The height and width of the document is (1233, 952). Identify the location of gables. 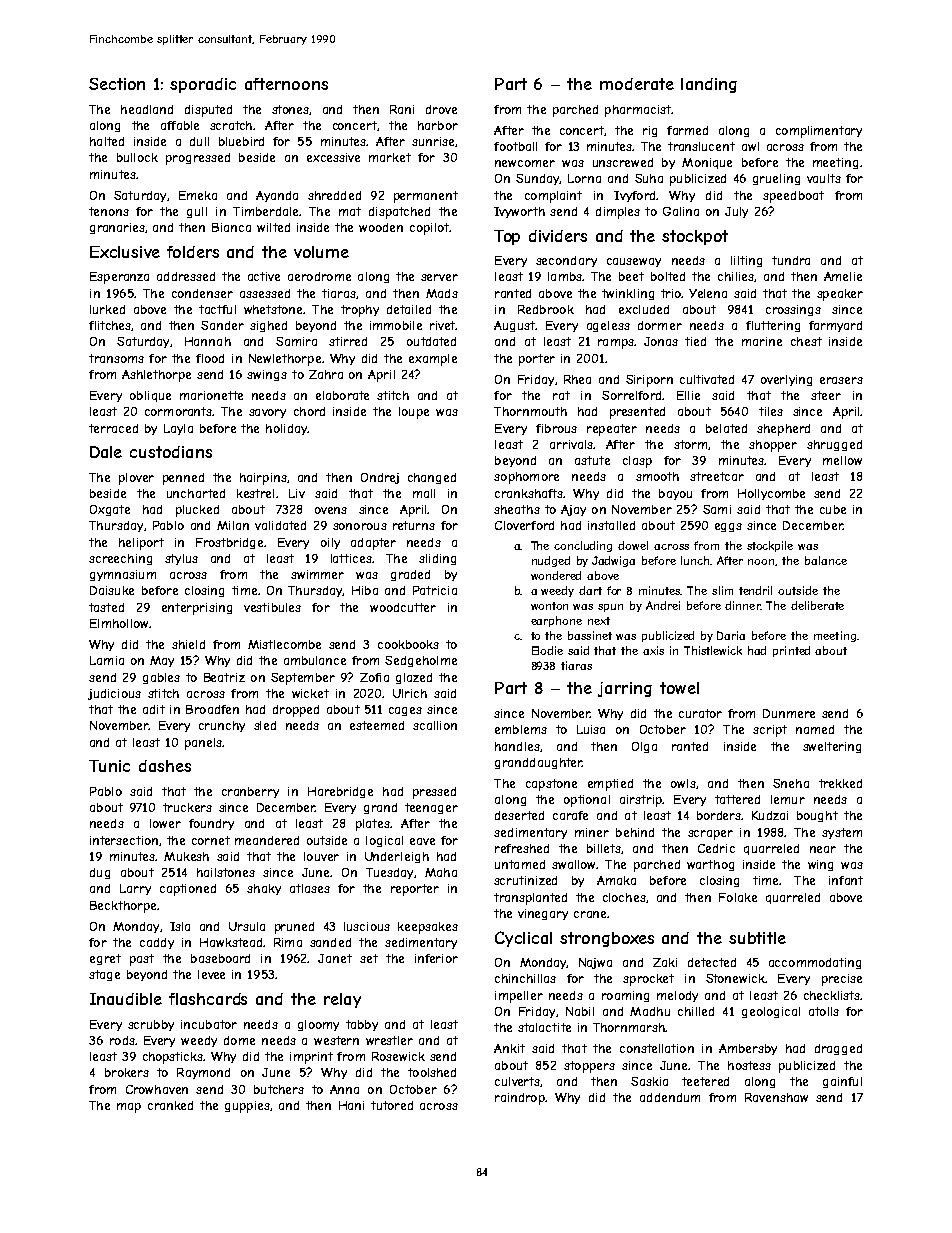
(161, 678).
